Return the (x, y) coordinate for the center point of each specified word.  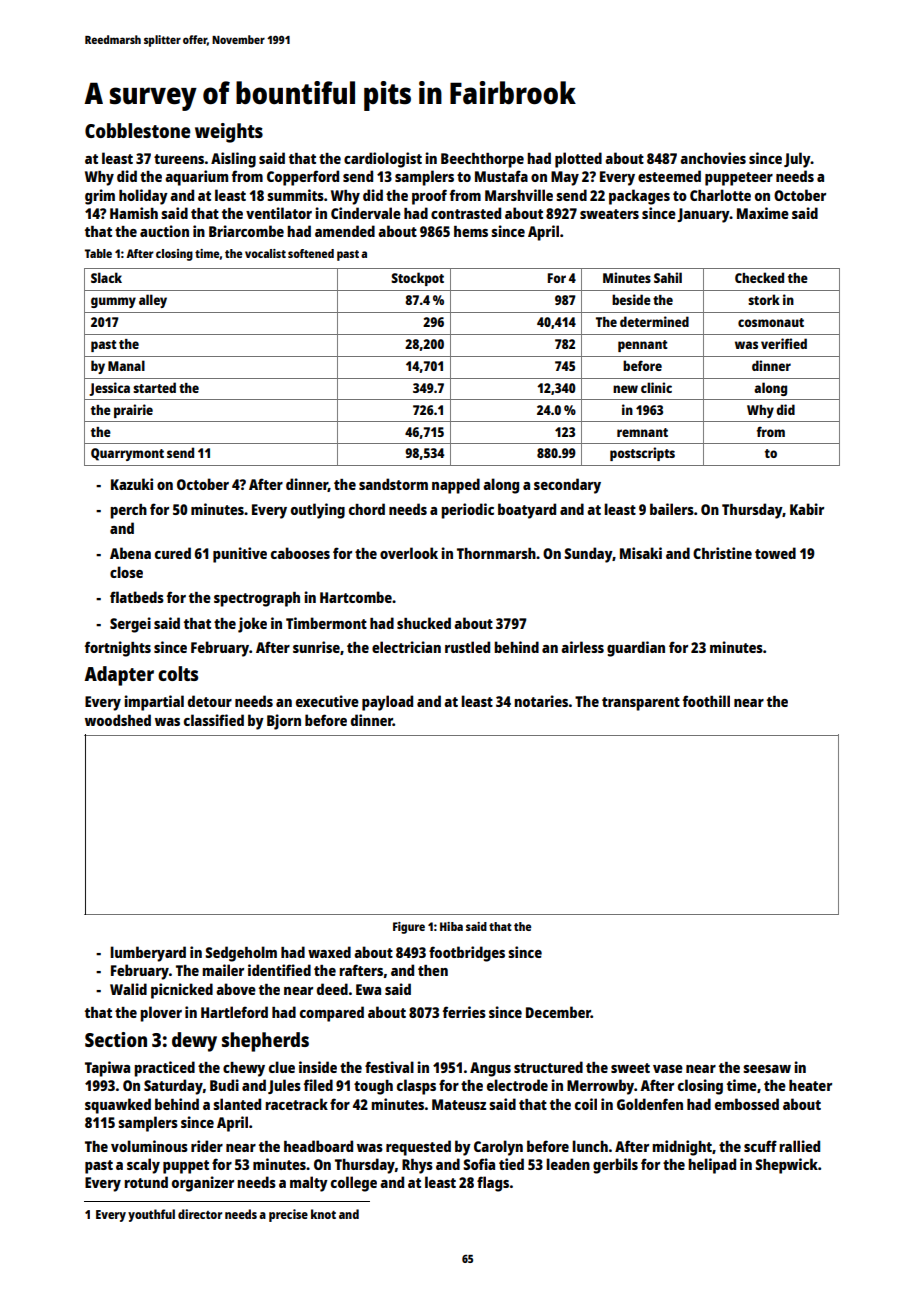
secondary (567, 486)
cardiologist (383, 160)
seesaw (767, 1069)
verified (784, 343)
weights (229, 133)
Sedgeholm (241, 954)
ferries (464, 1012)
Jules (284, 1086)
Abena (130, 553)
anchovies (713, 158)
